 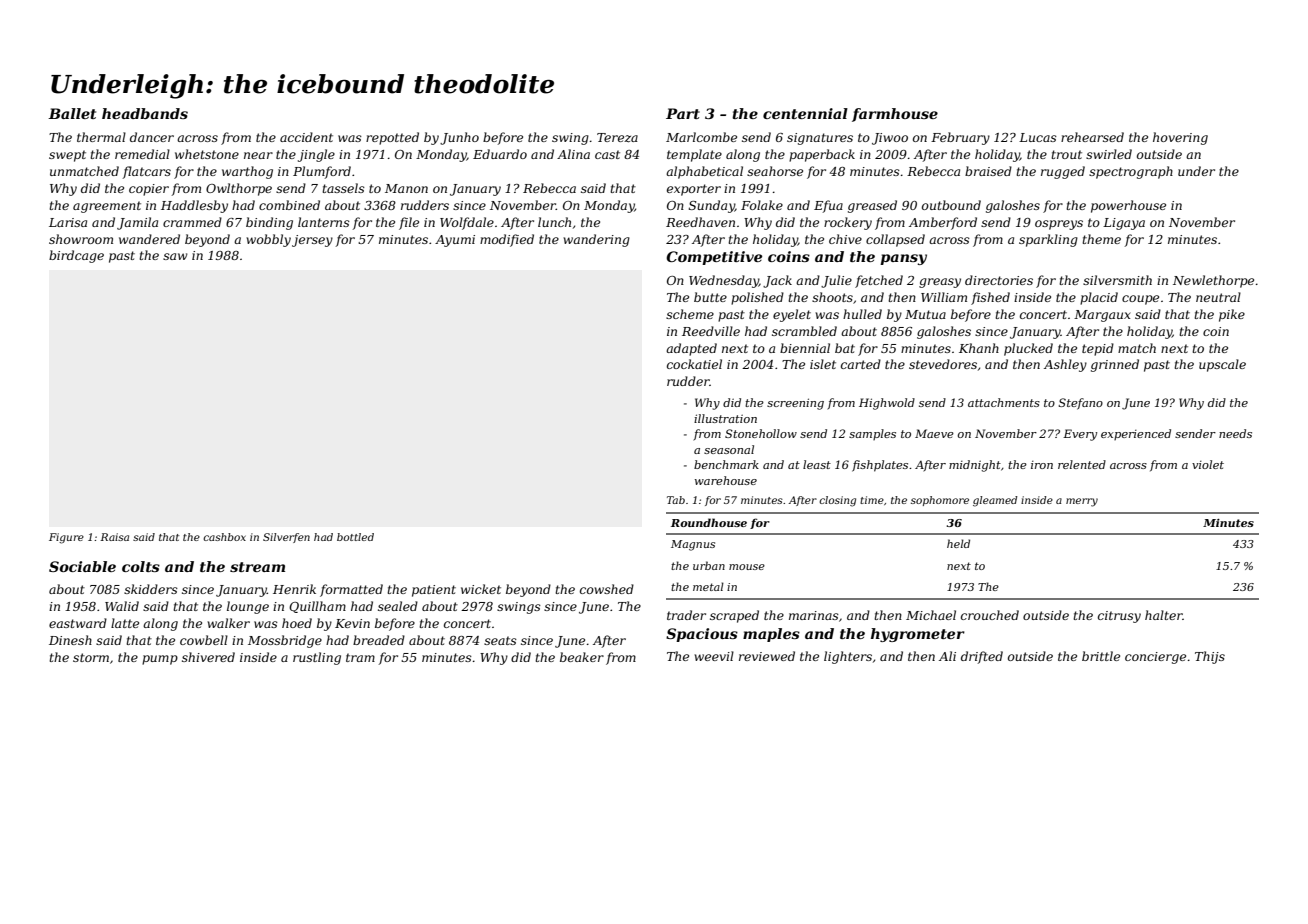 I want to click on illustration, so click(x=725, y=418).
